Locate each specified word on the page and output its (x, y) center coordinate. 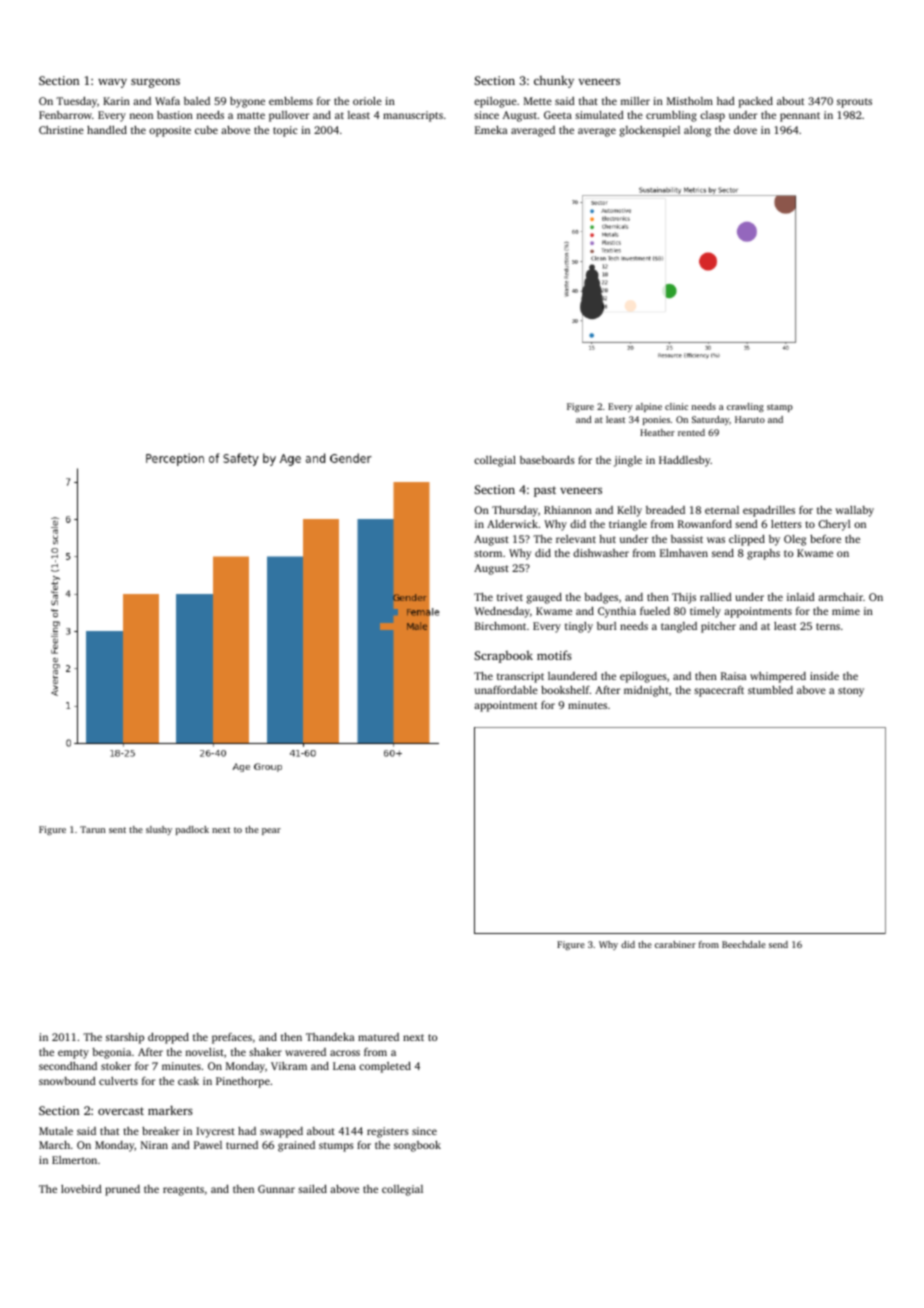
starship (125, 1038)
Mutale (56, 1131)
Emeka (491, 130)
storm (488, 553)
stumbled (770, 690)
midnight (646, 691)
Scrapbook (503, 657)
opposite (170, 131)
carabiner (675, 944)
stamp (780, 408)
